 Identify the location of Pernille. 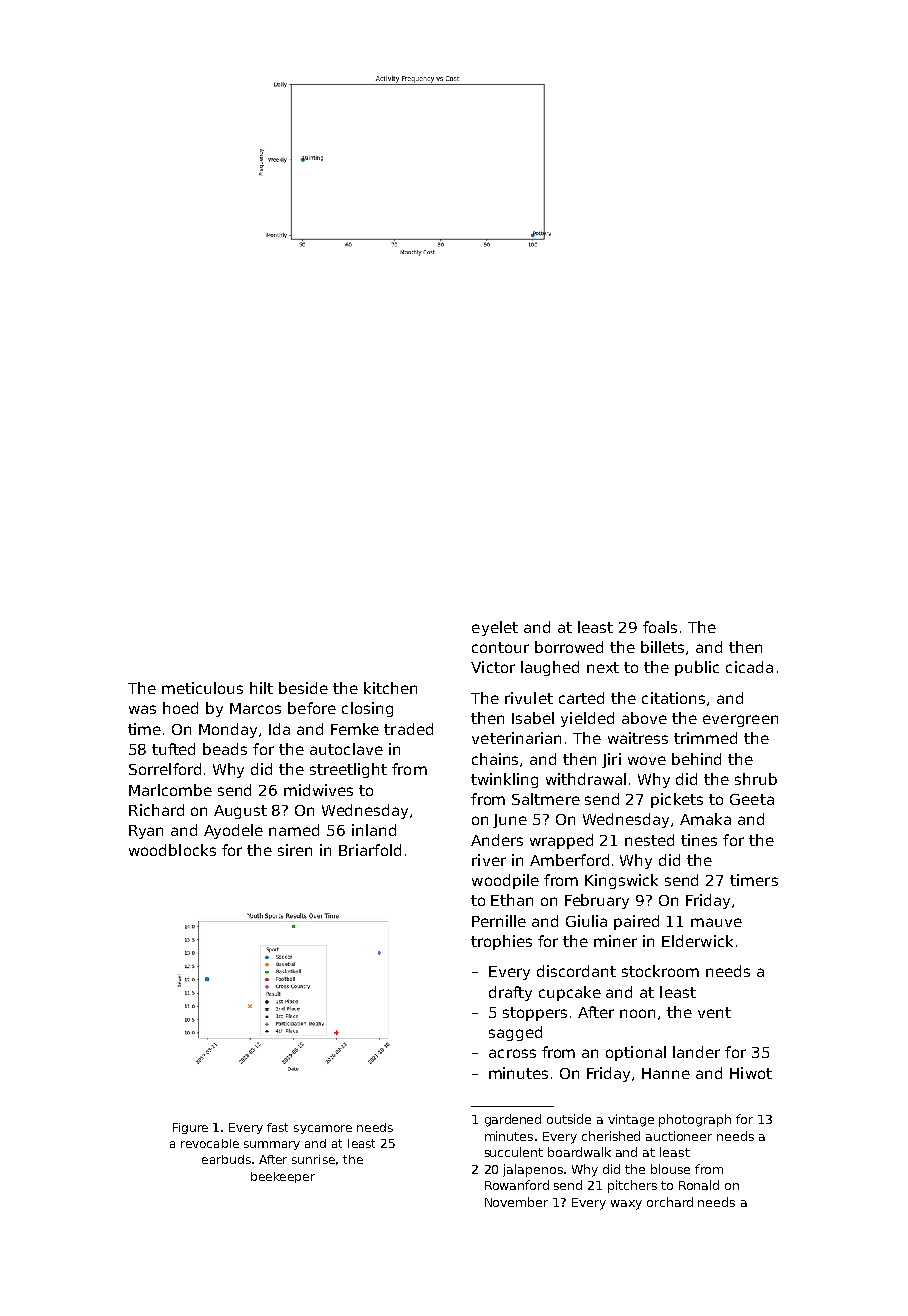
(499, 921).
